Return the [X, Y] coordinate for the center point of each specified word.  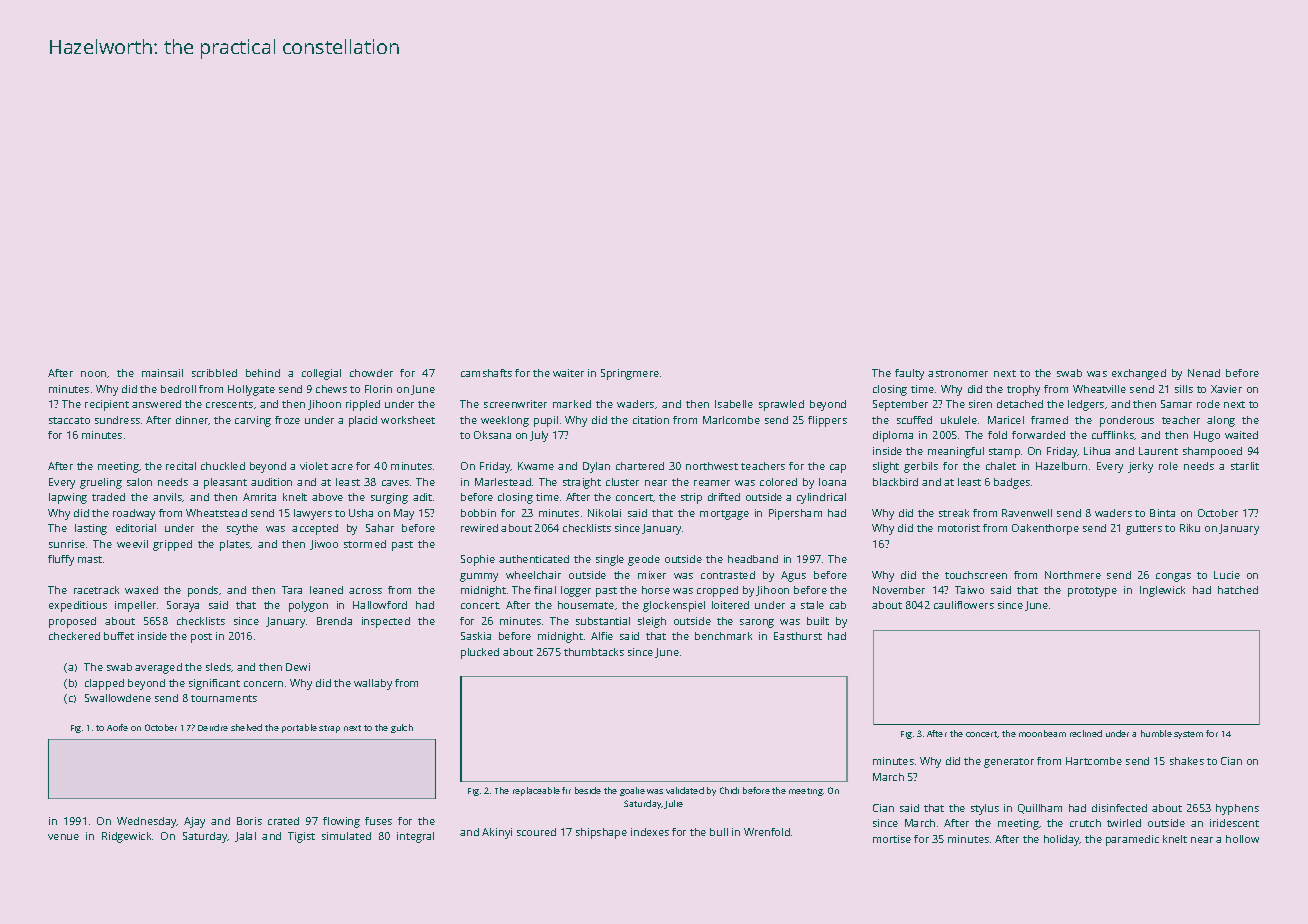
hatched [1238, 590]
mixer [652, 575]
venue [63, 837]
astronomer [958, 373]
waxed [141, 590]
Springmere [630, 374]
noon [93, 374]
